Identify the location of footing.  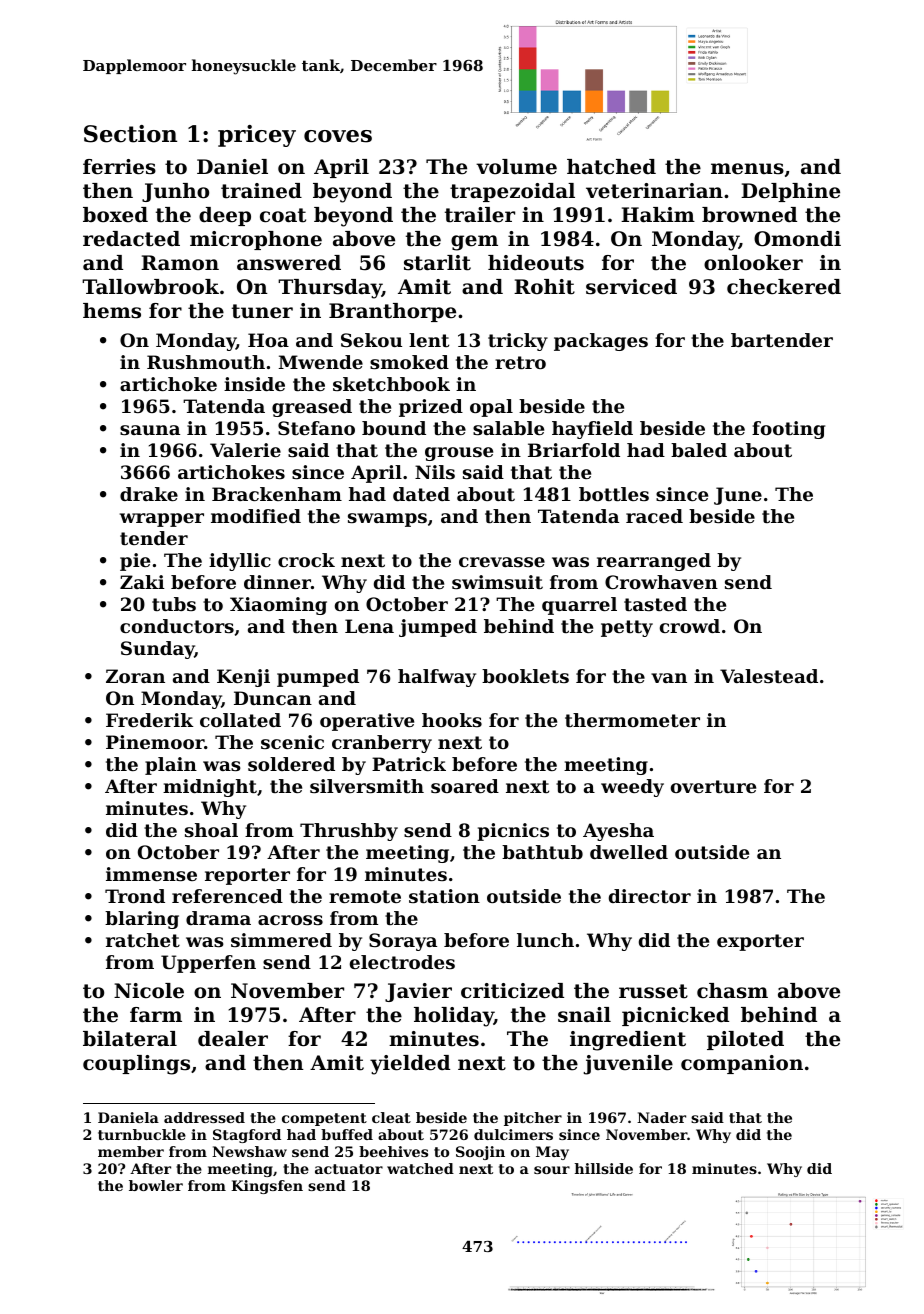
(788, 430).
